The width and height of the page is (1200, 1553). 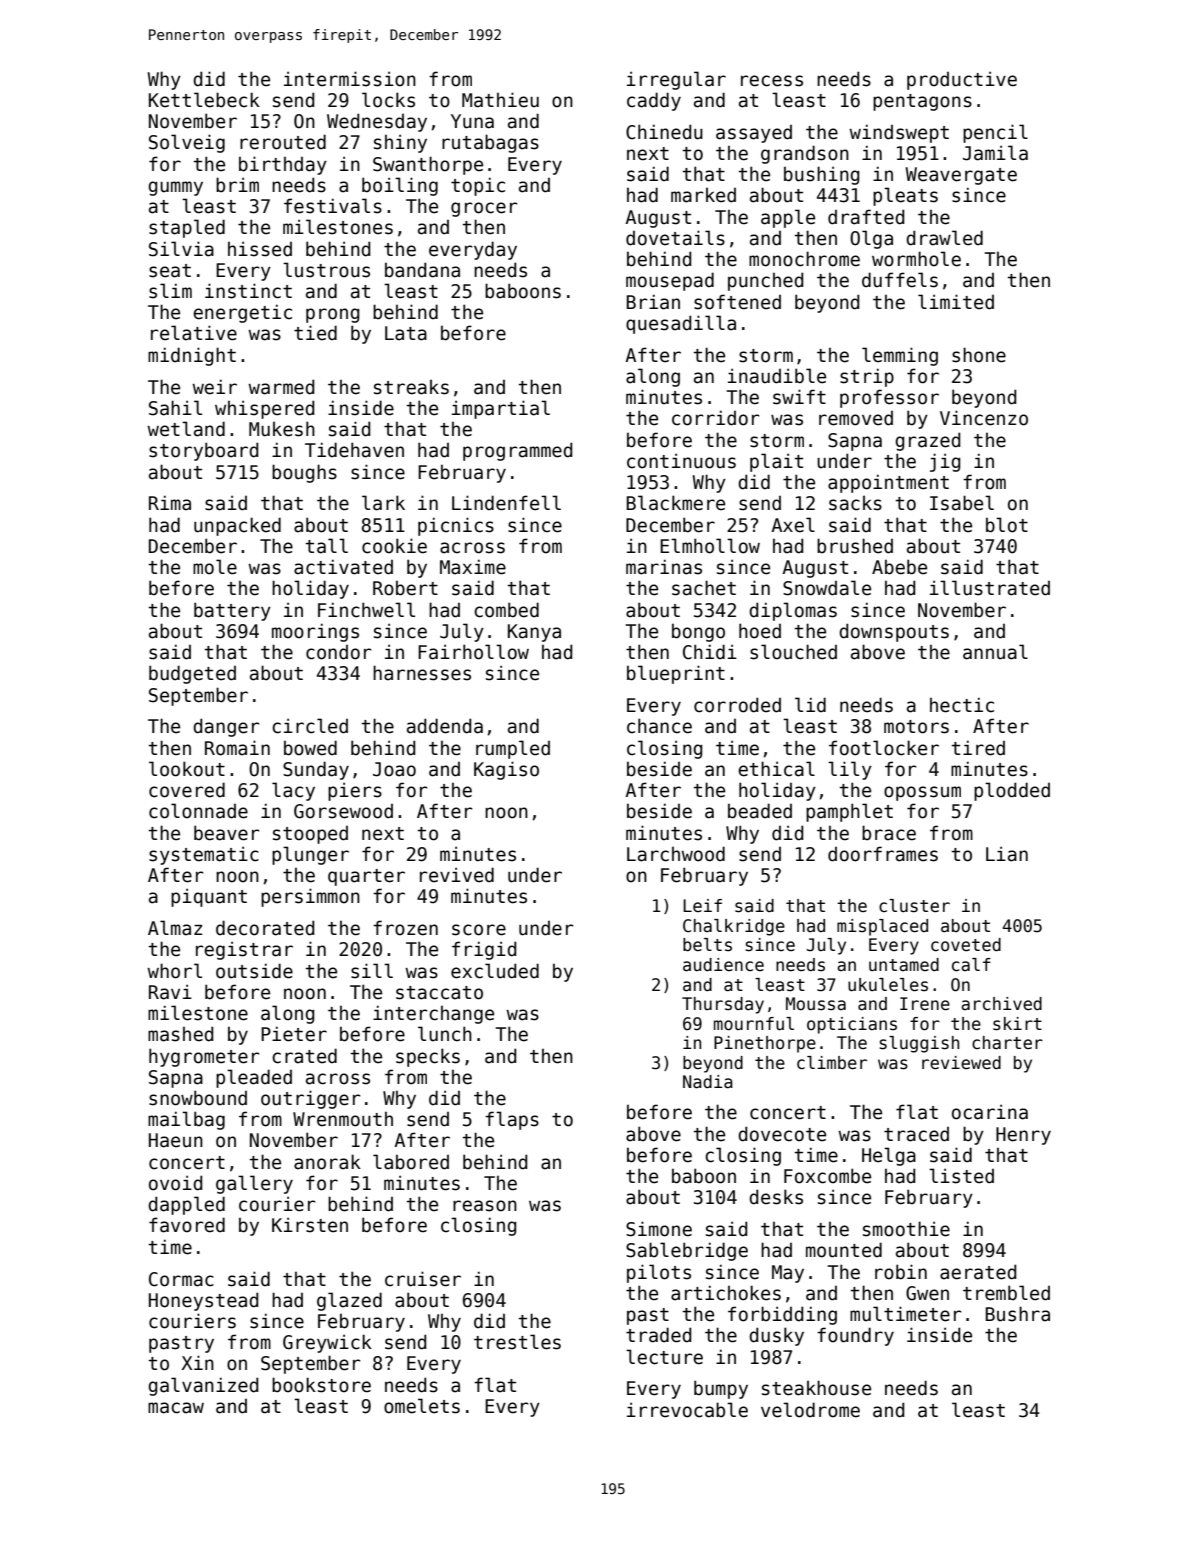 I want to click on trestles, so click(x=517, y=1342).
